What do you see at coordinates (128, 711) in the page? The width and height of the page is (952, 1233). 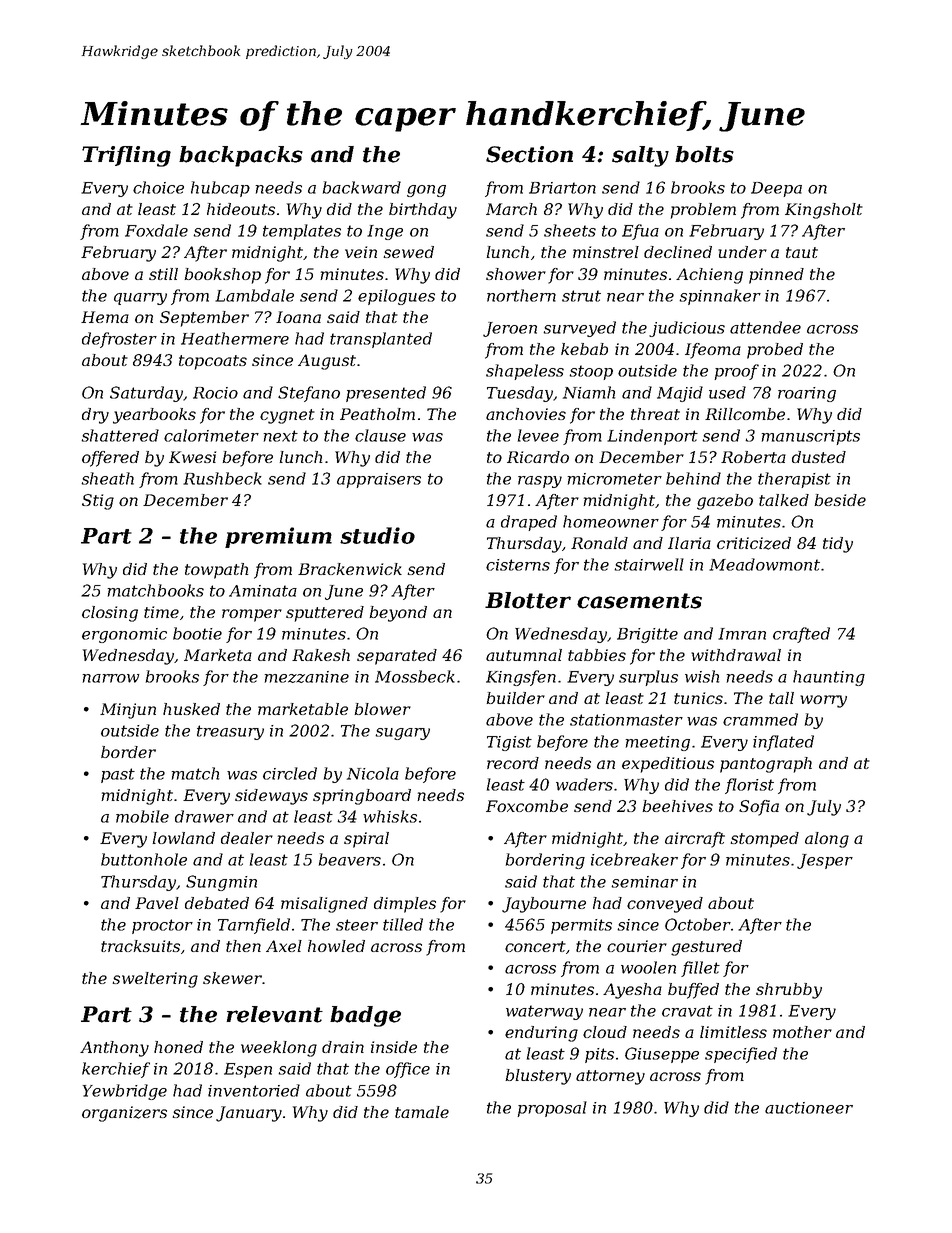 I see `Minjun` at bounding box center [128, 711].
